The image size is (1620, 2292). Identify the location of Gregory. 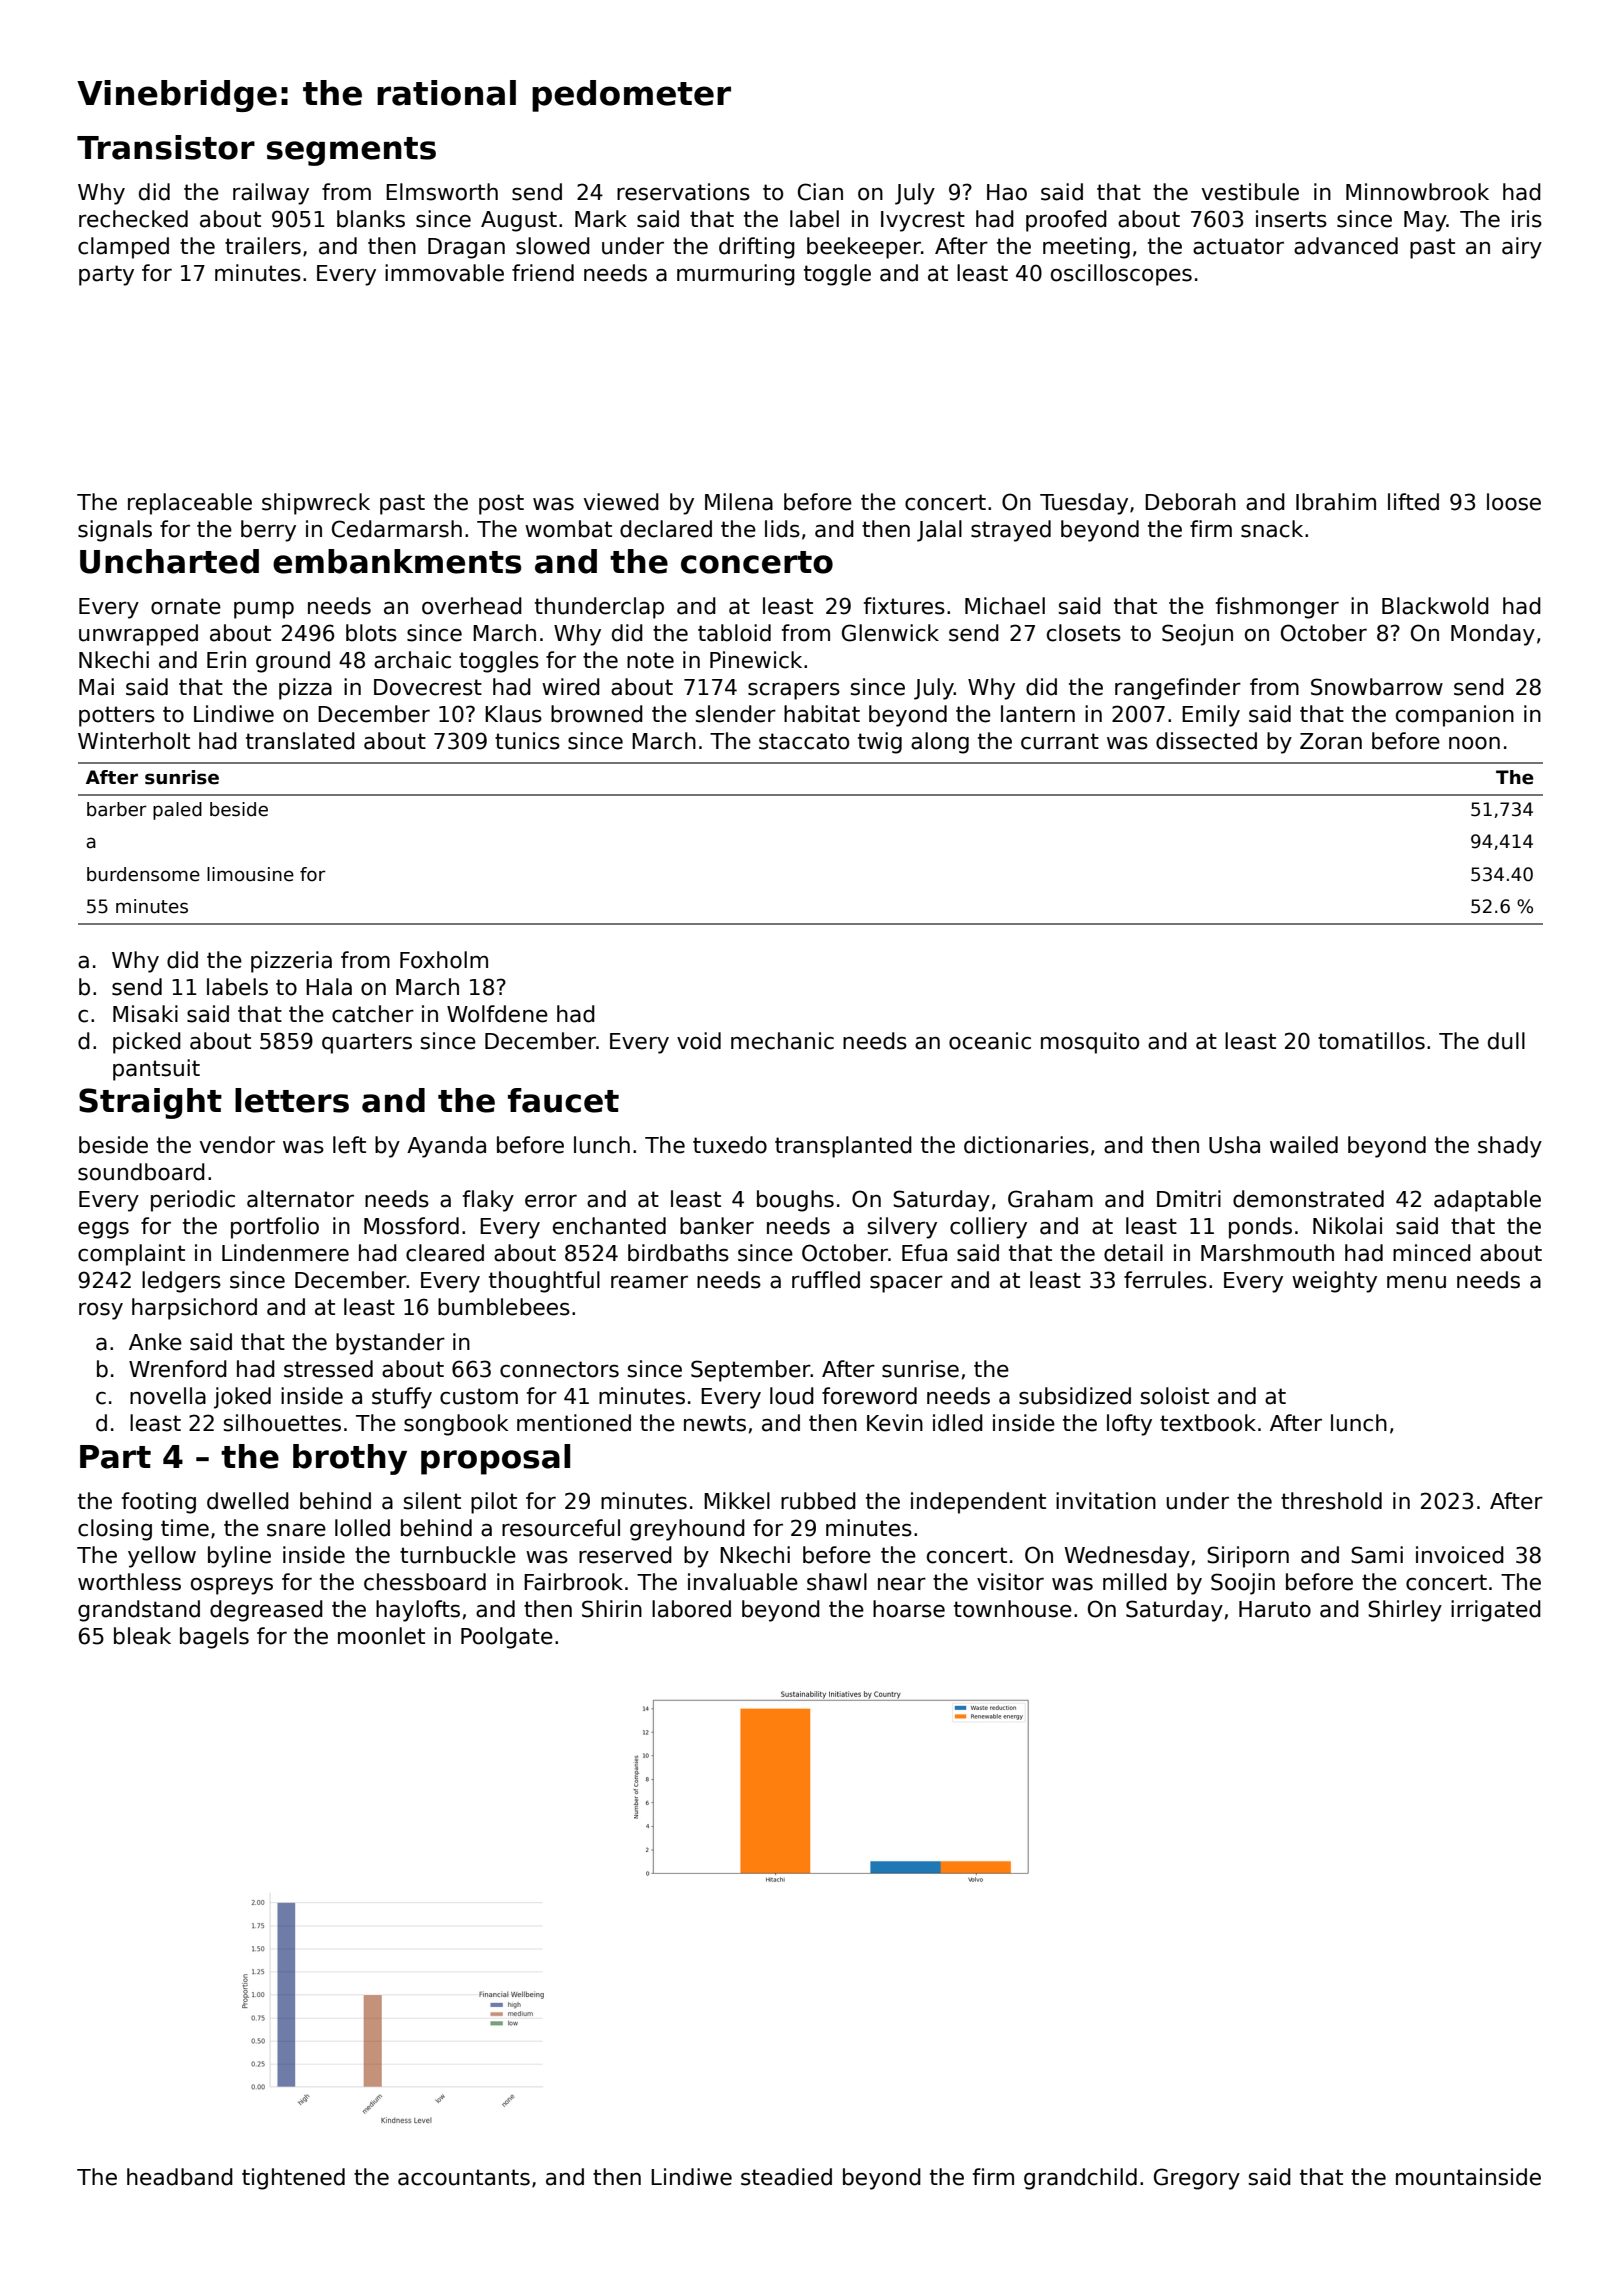
(1197, 2179).
